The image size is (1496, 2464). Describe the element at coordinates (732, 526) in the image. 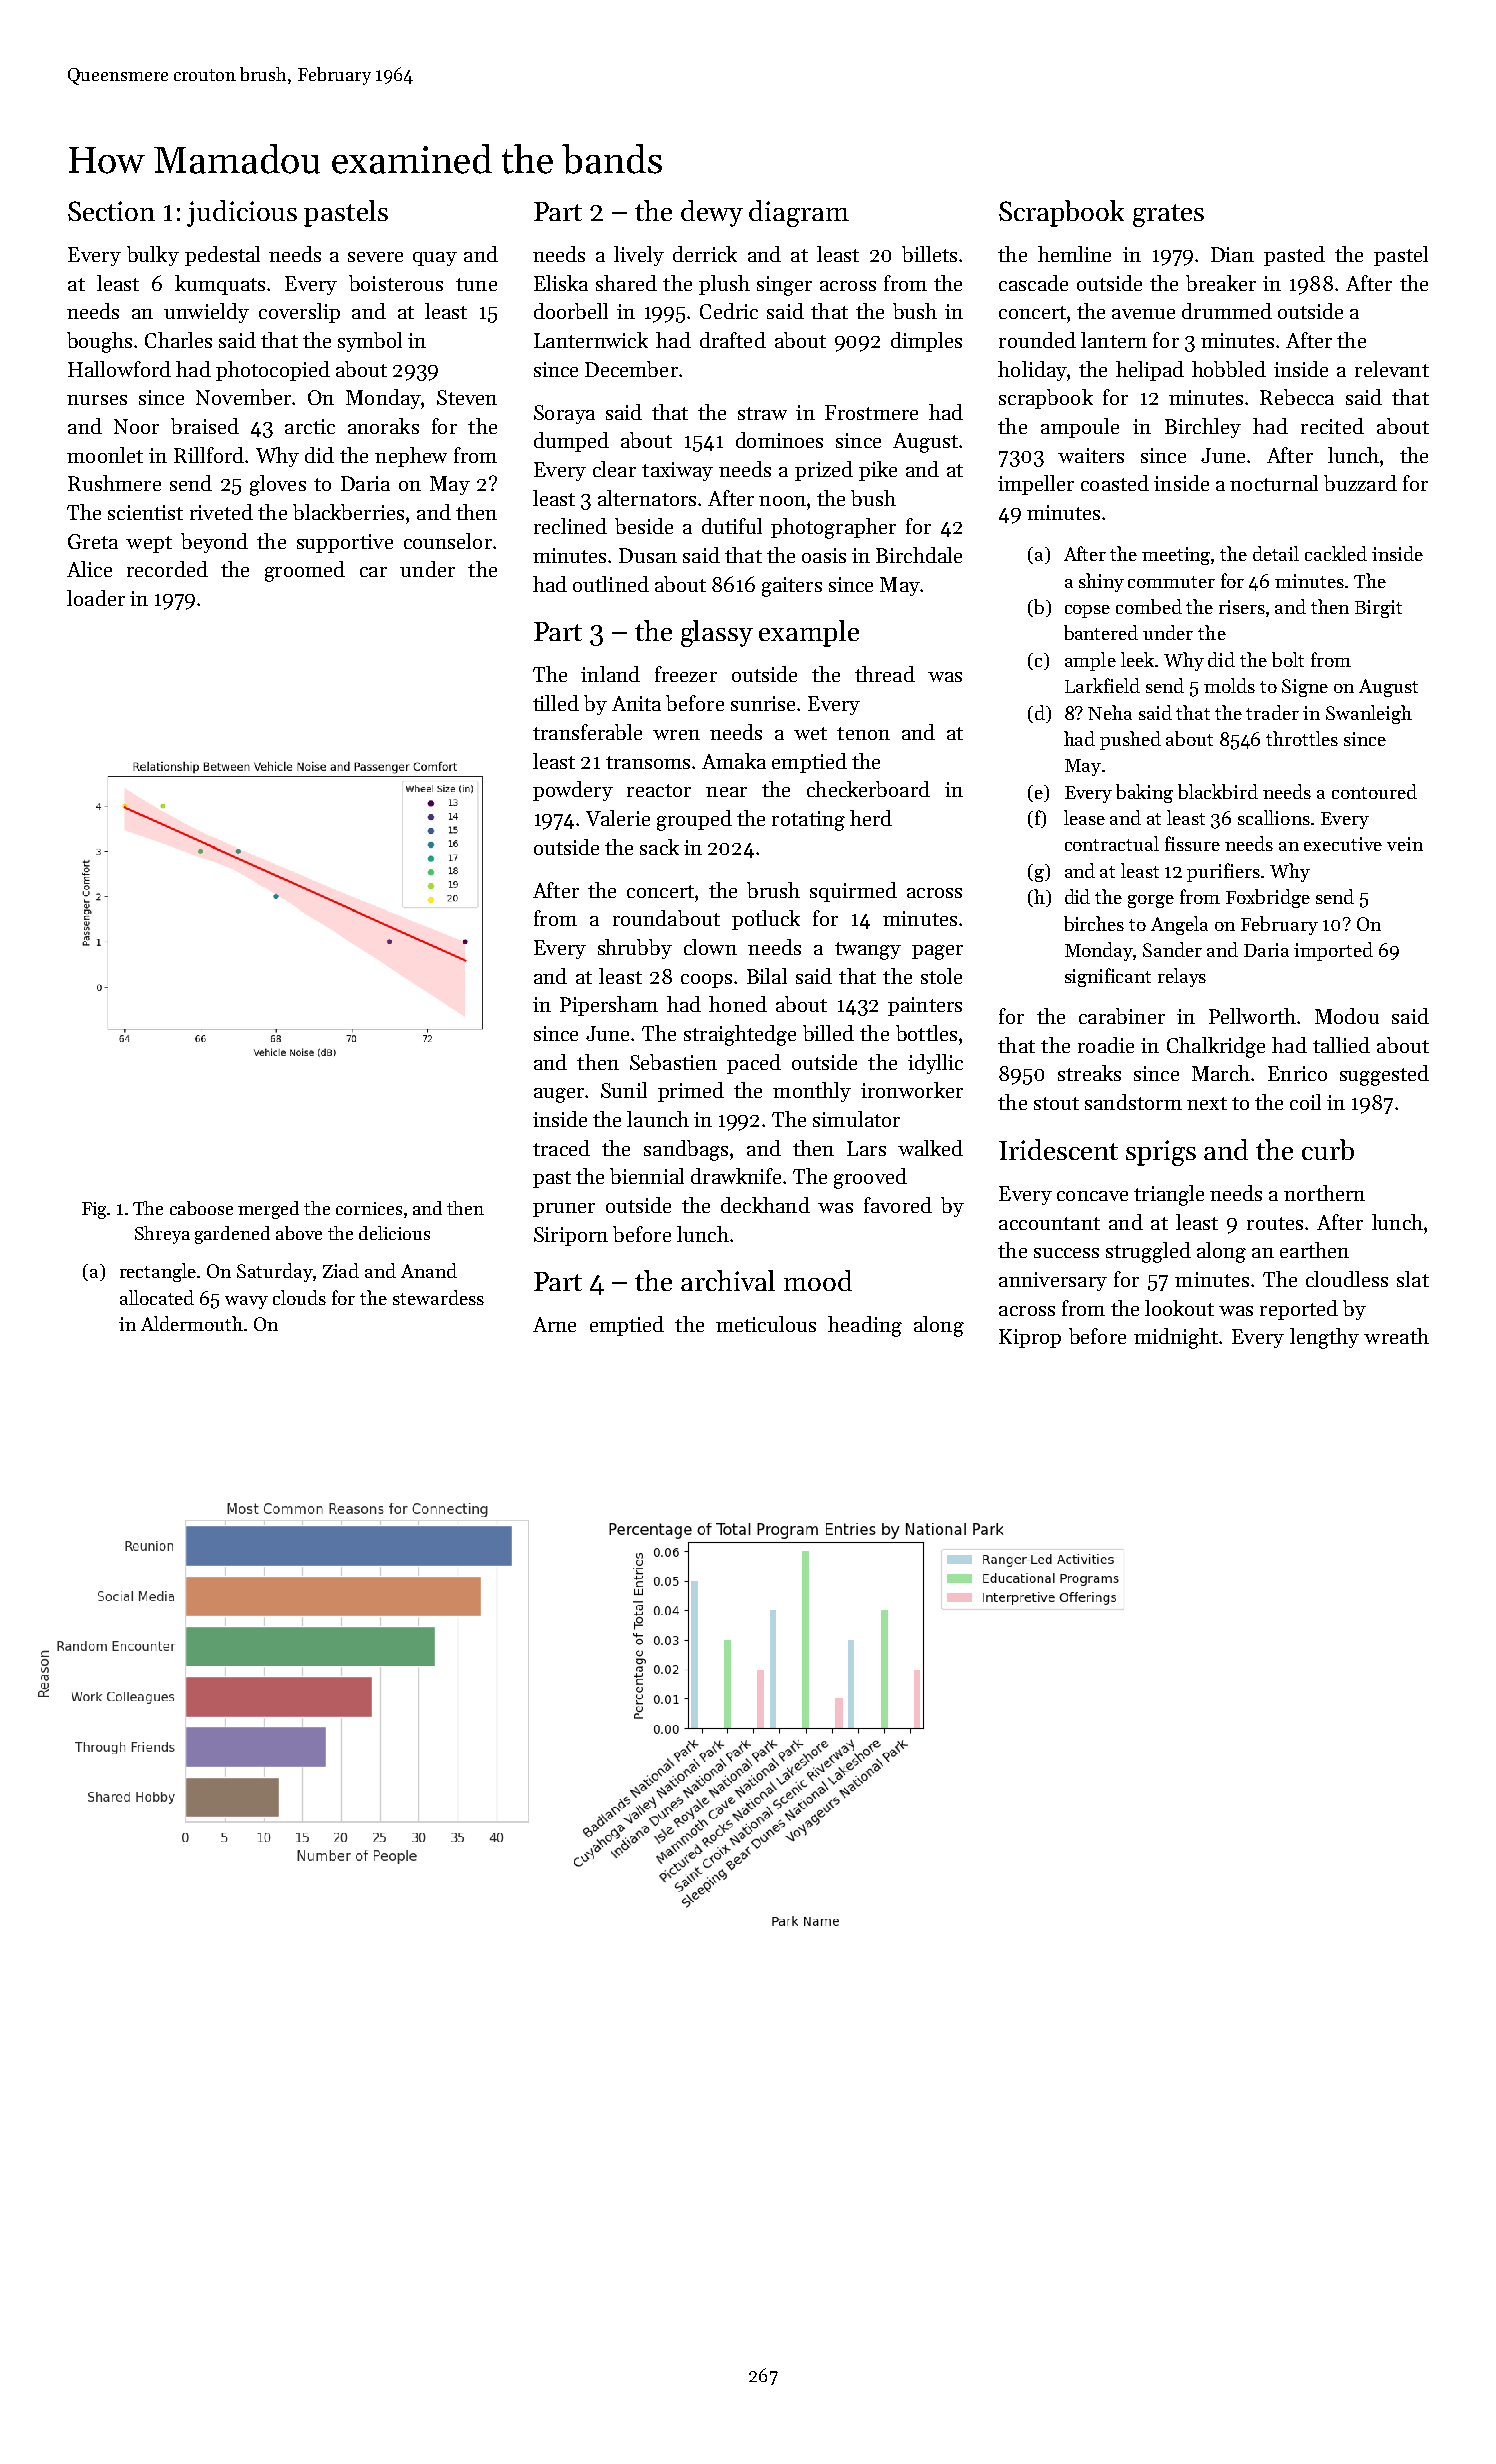

I see `dutiful` at that location.
